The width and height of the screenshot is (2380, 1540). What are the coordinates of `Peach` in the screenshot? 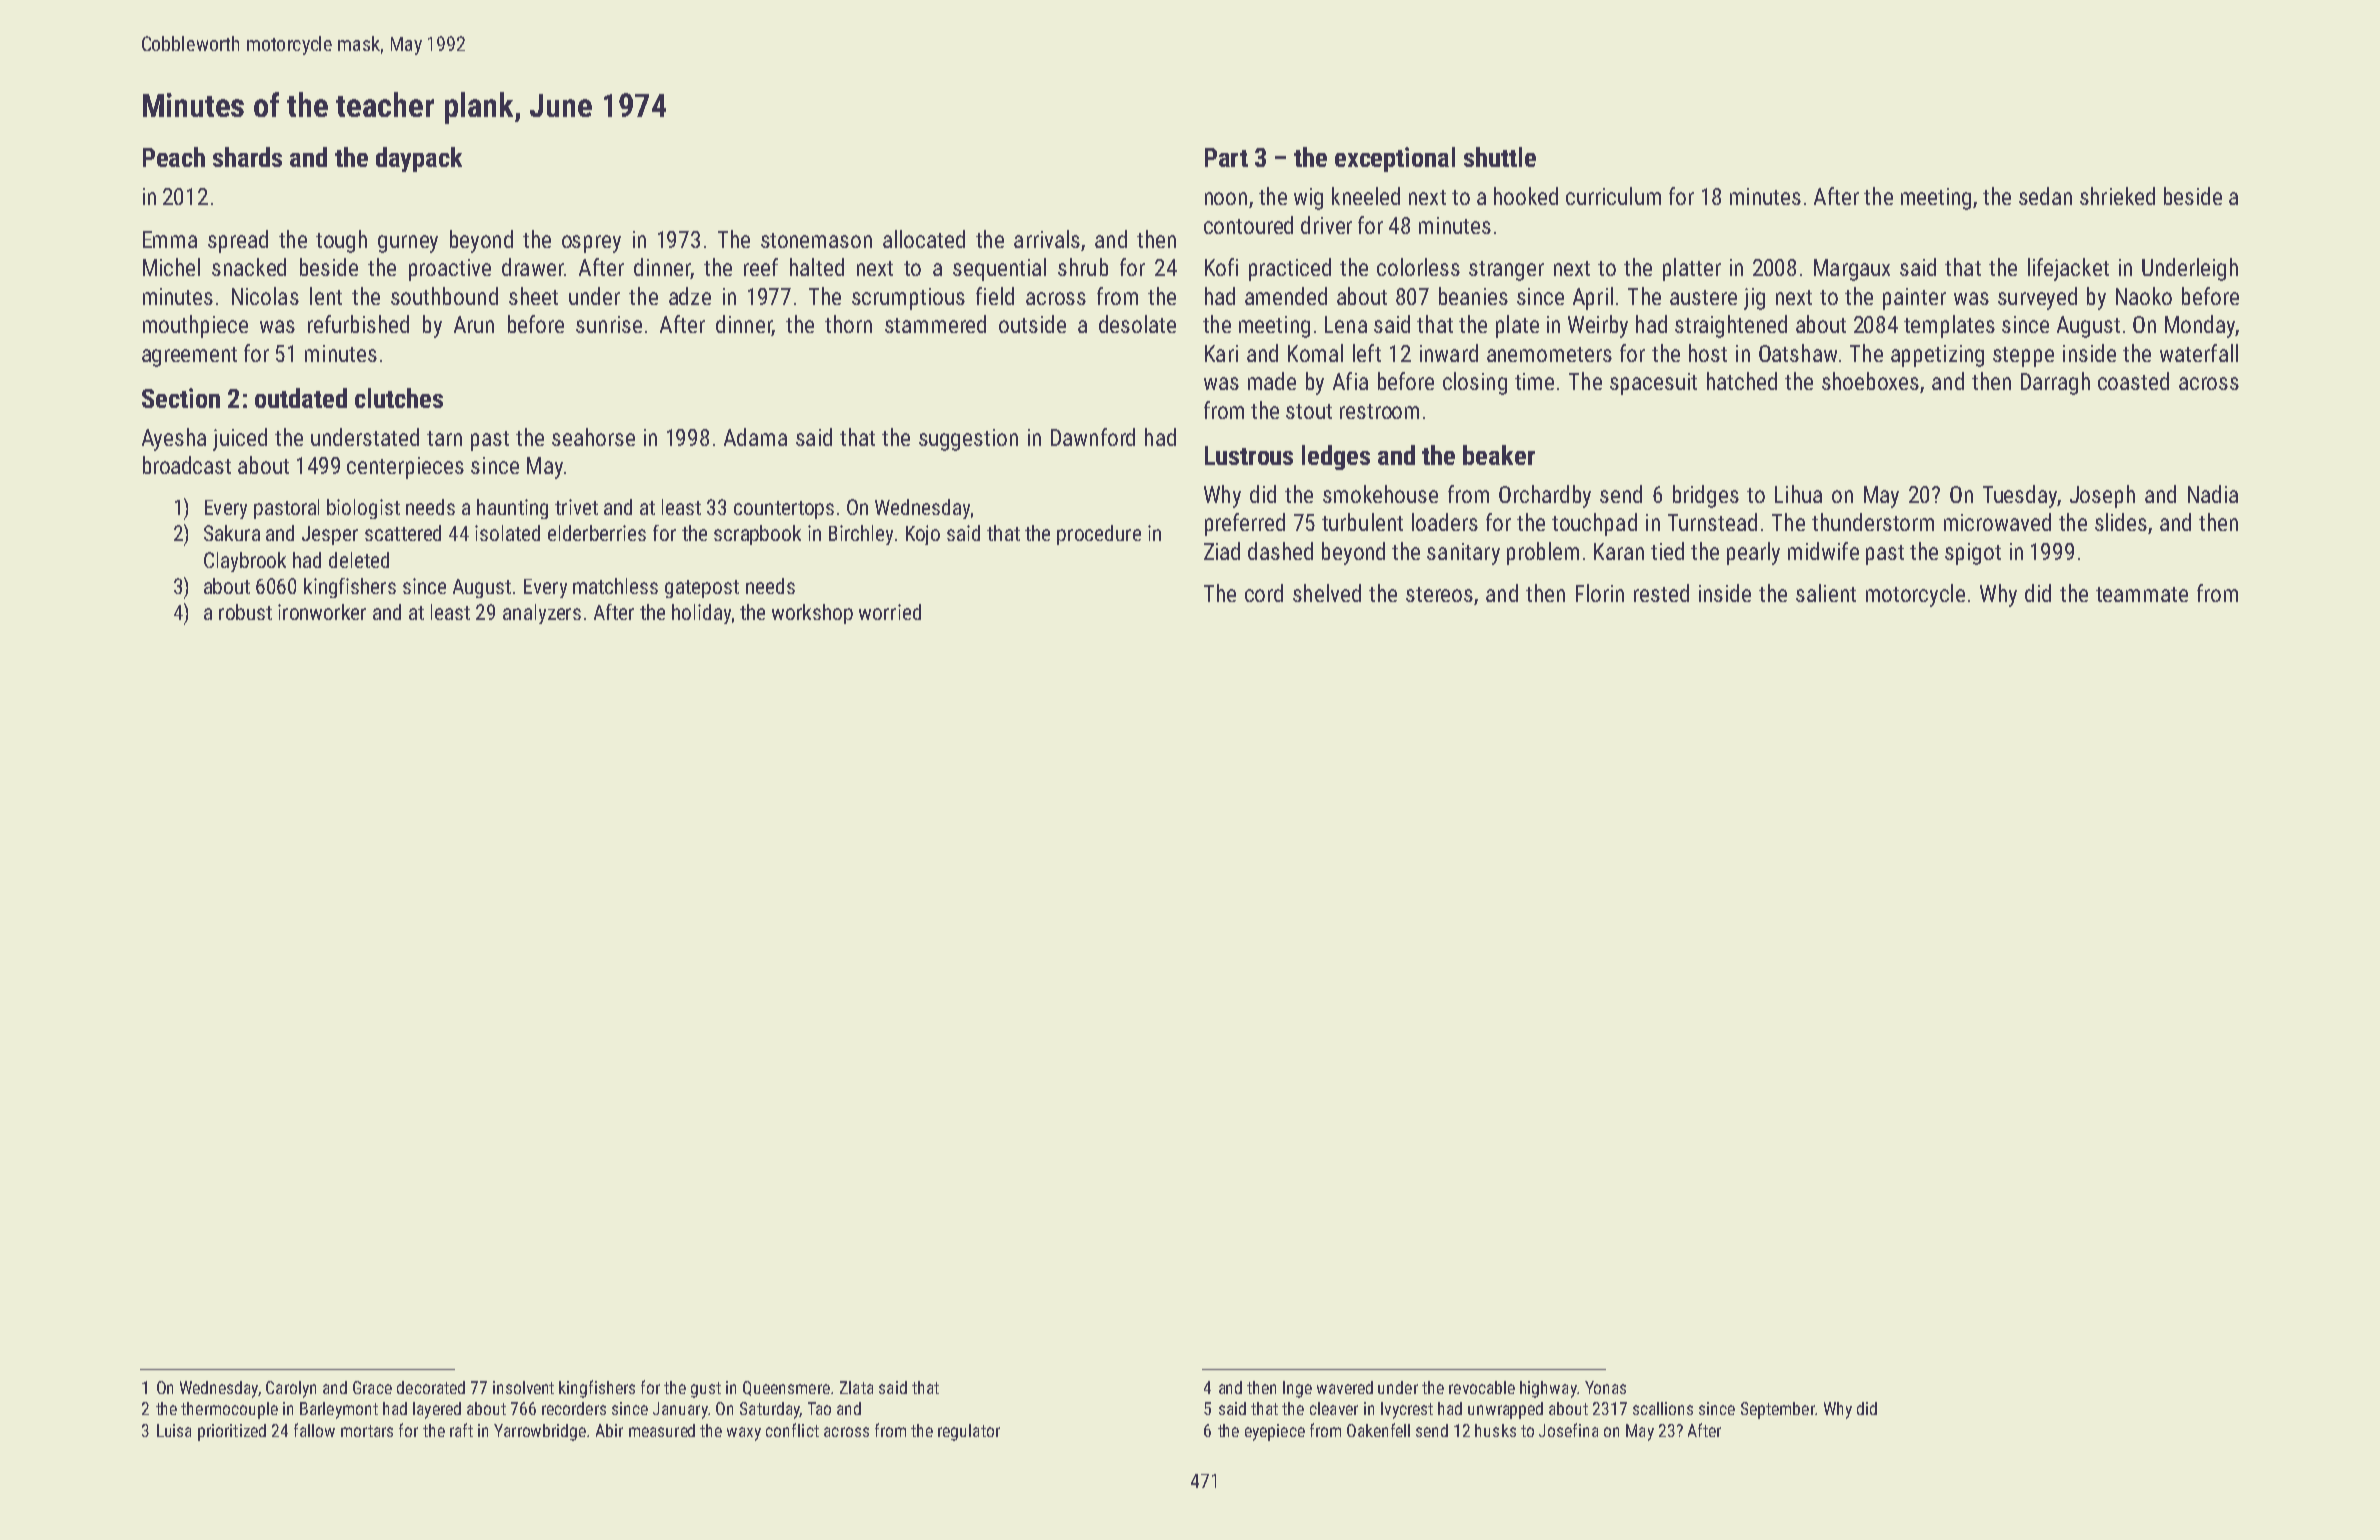 It's located at (174, 157).
